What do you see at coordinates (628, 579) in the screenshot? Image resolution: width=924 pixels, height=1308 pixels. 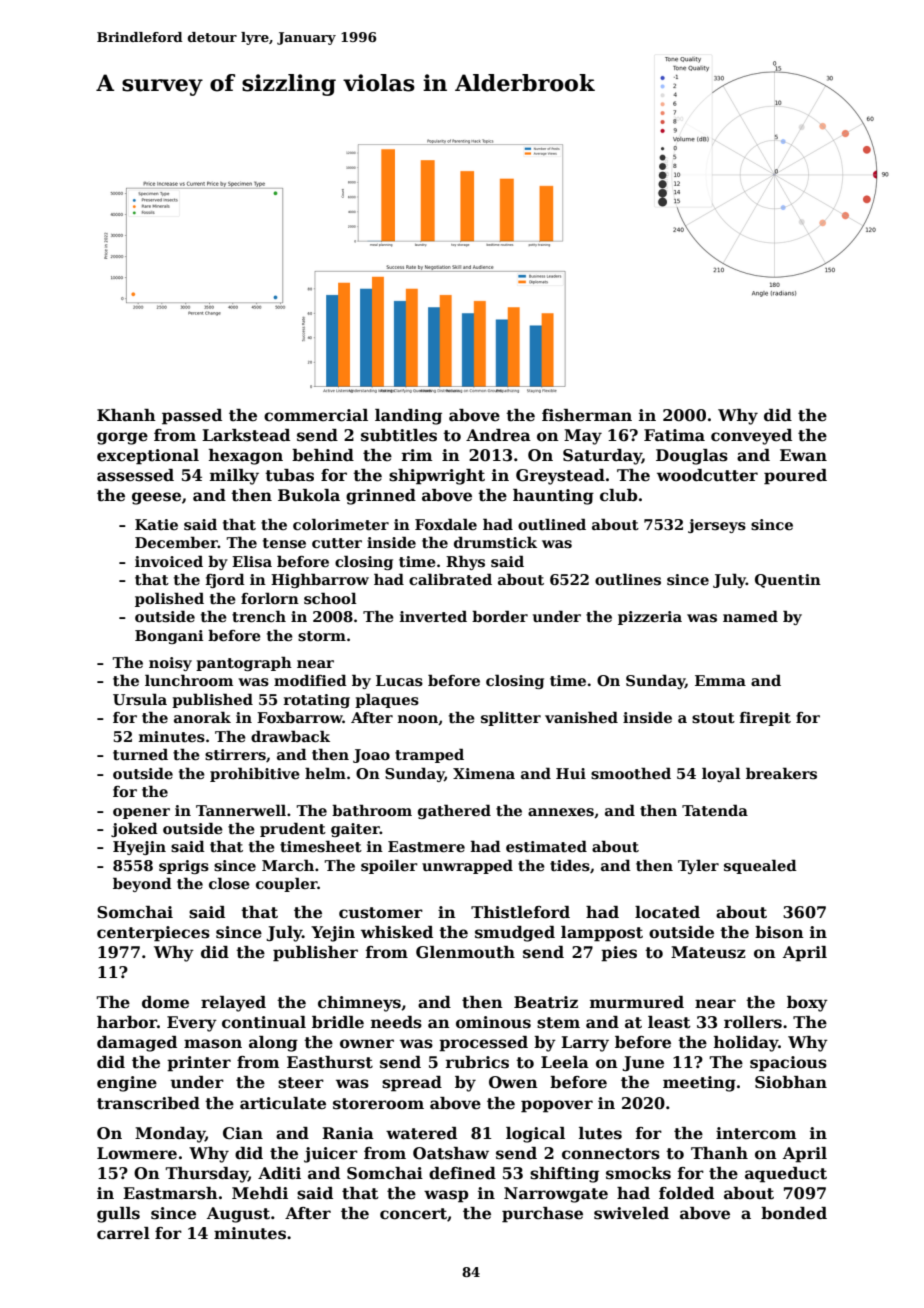 I see `outlines` at bounding box center [628, 579].
